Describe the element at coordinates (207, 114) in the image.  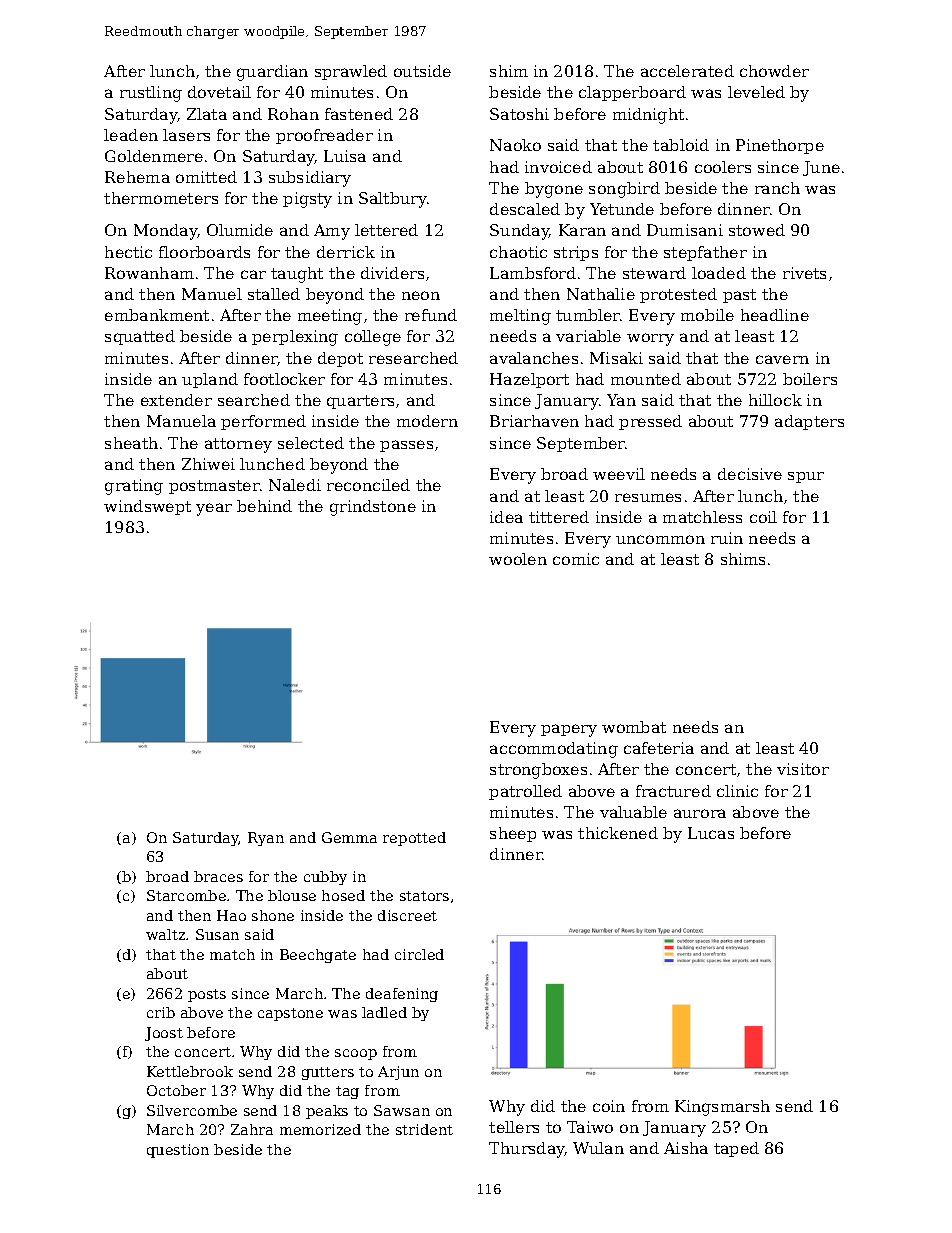
I see `Zlata` at that location.
